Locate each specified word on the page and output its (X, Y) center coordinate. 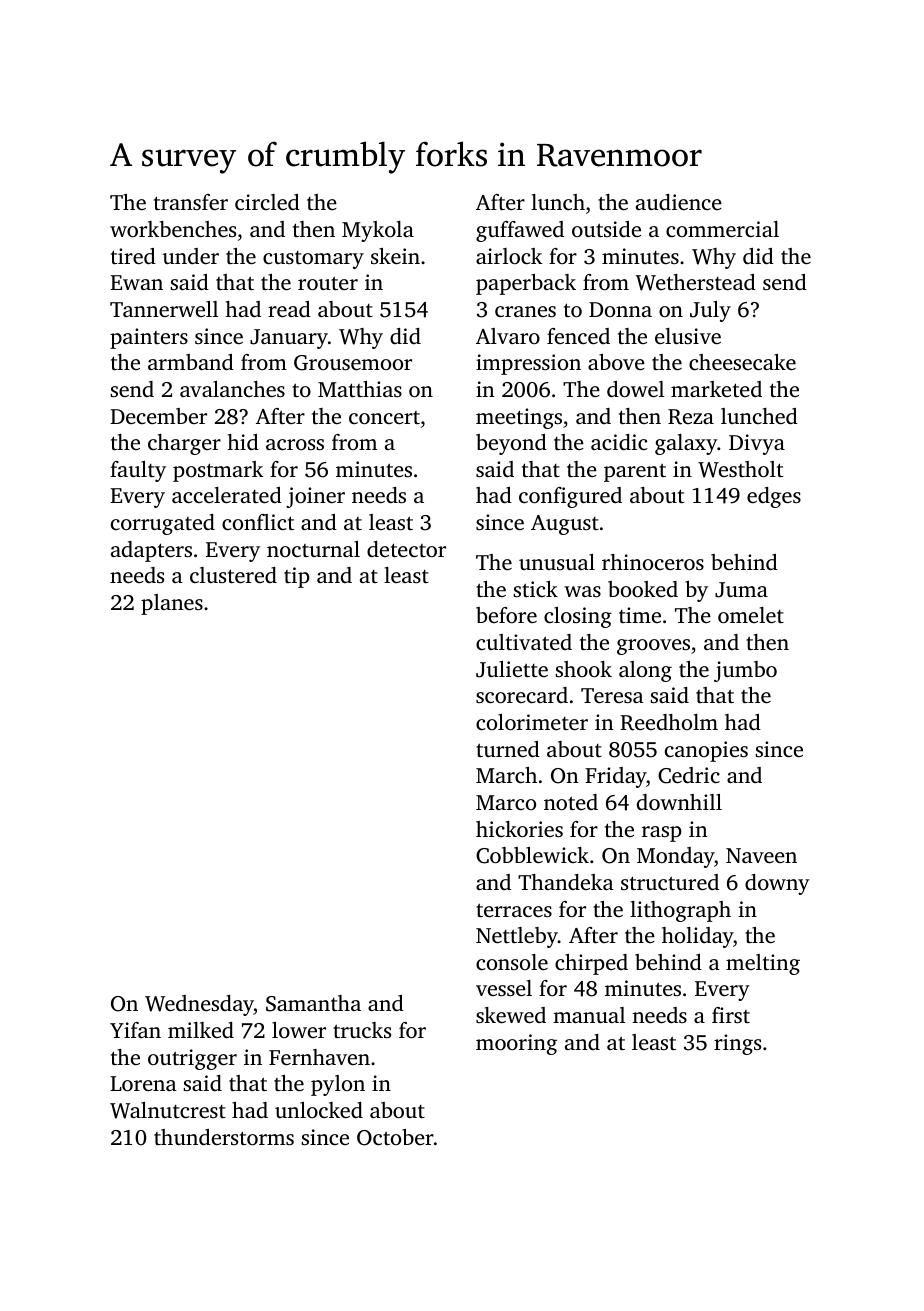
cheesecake (742, 362)
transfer (191, 202)
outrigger (192, 1059)
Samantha (313, 1003)
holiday (697, 937)
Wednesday (199, 1005)
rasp (662, 834)
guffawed (520, 231)
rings (737, 1044)
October (395, 1137)
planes (172, 604)
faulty (138, 471)
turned (508, 749)
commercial (722, 229)
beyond (511, 444)
